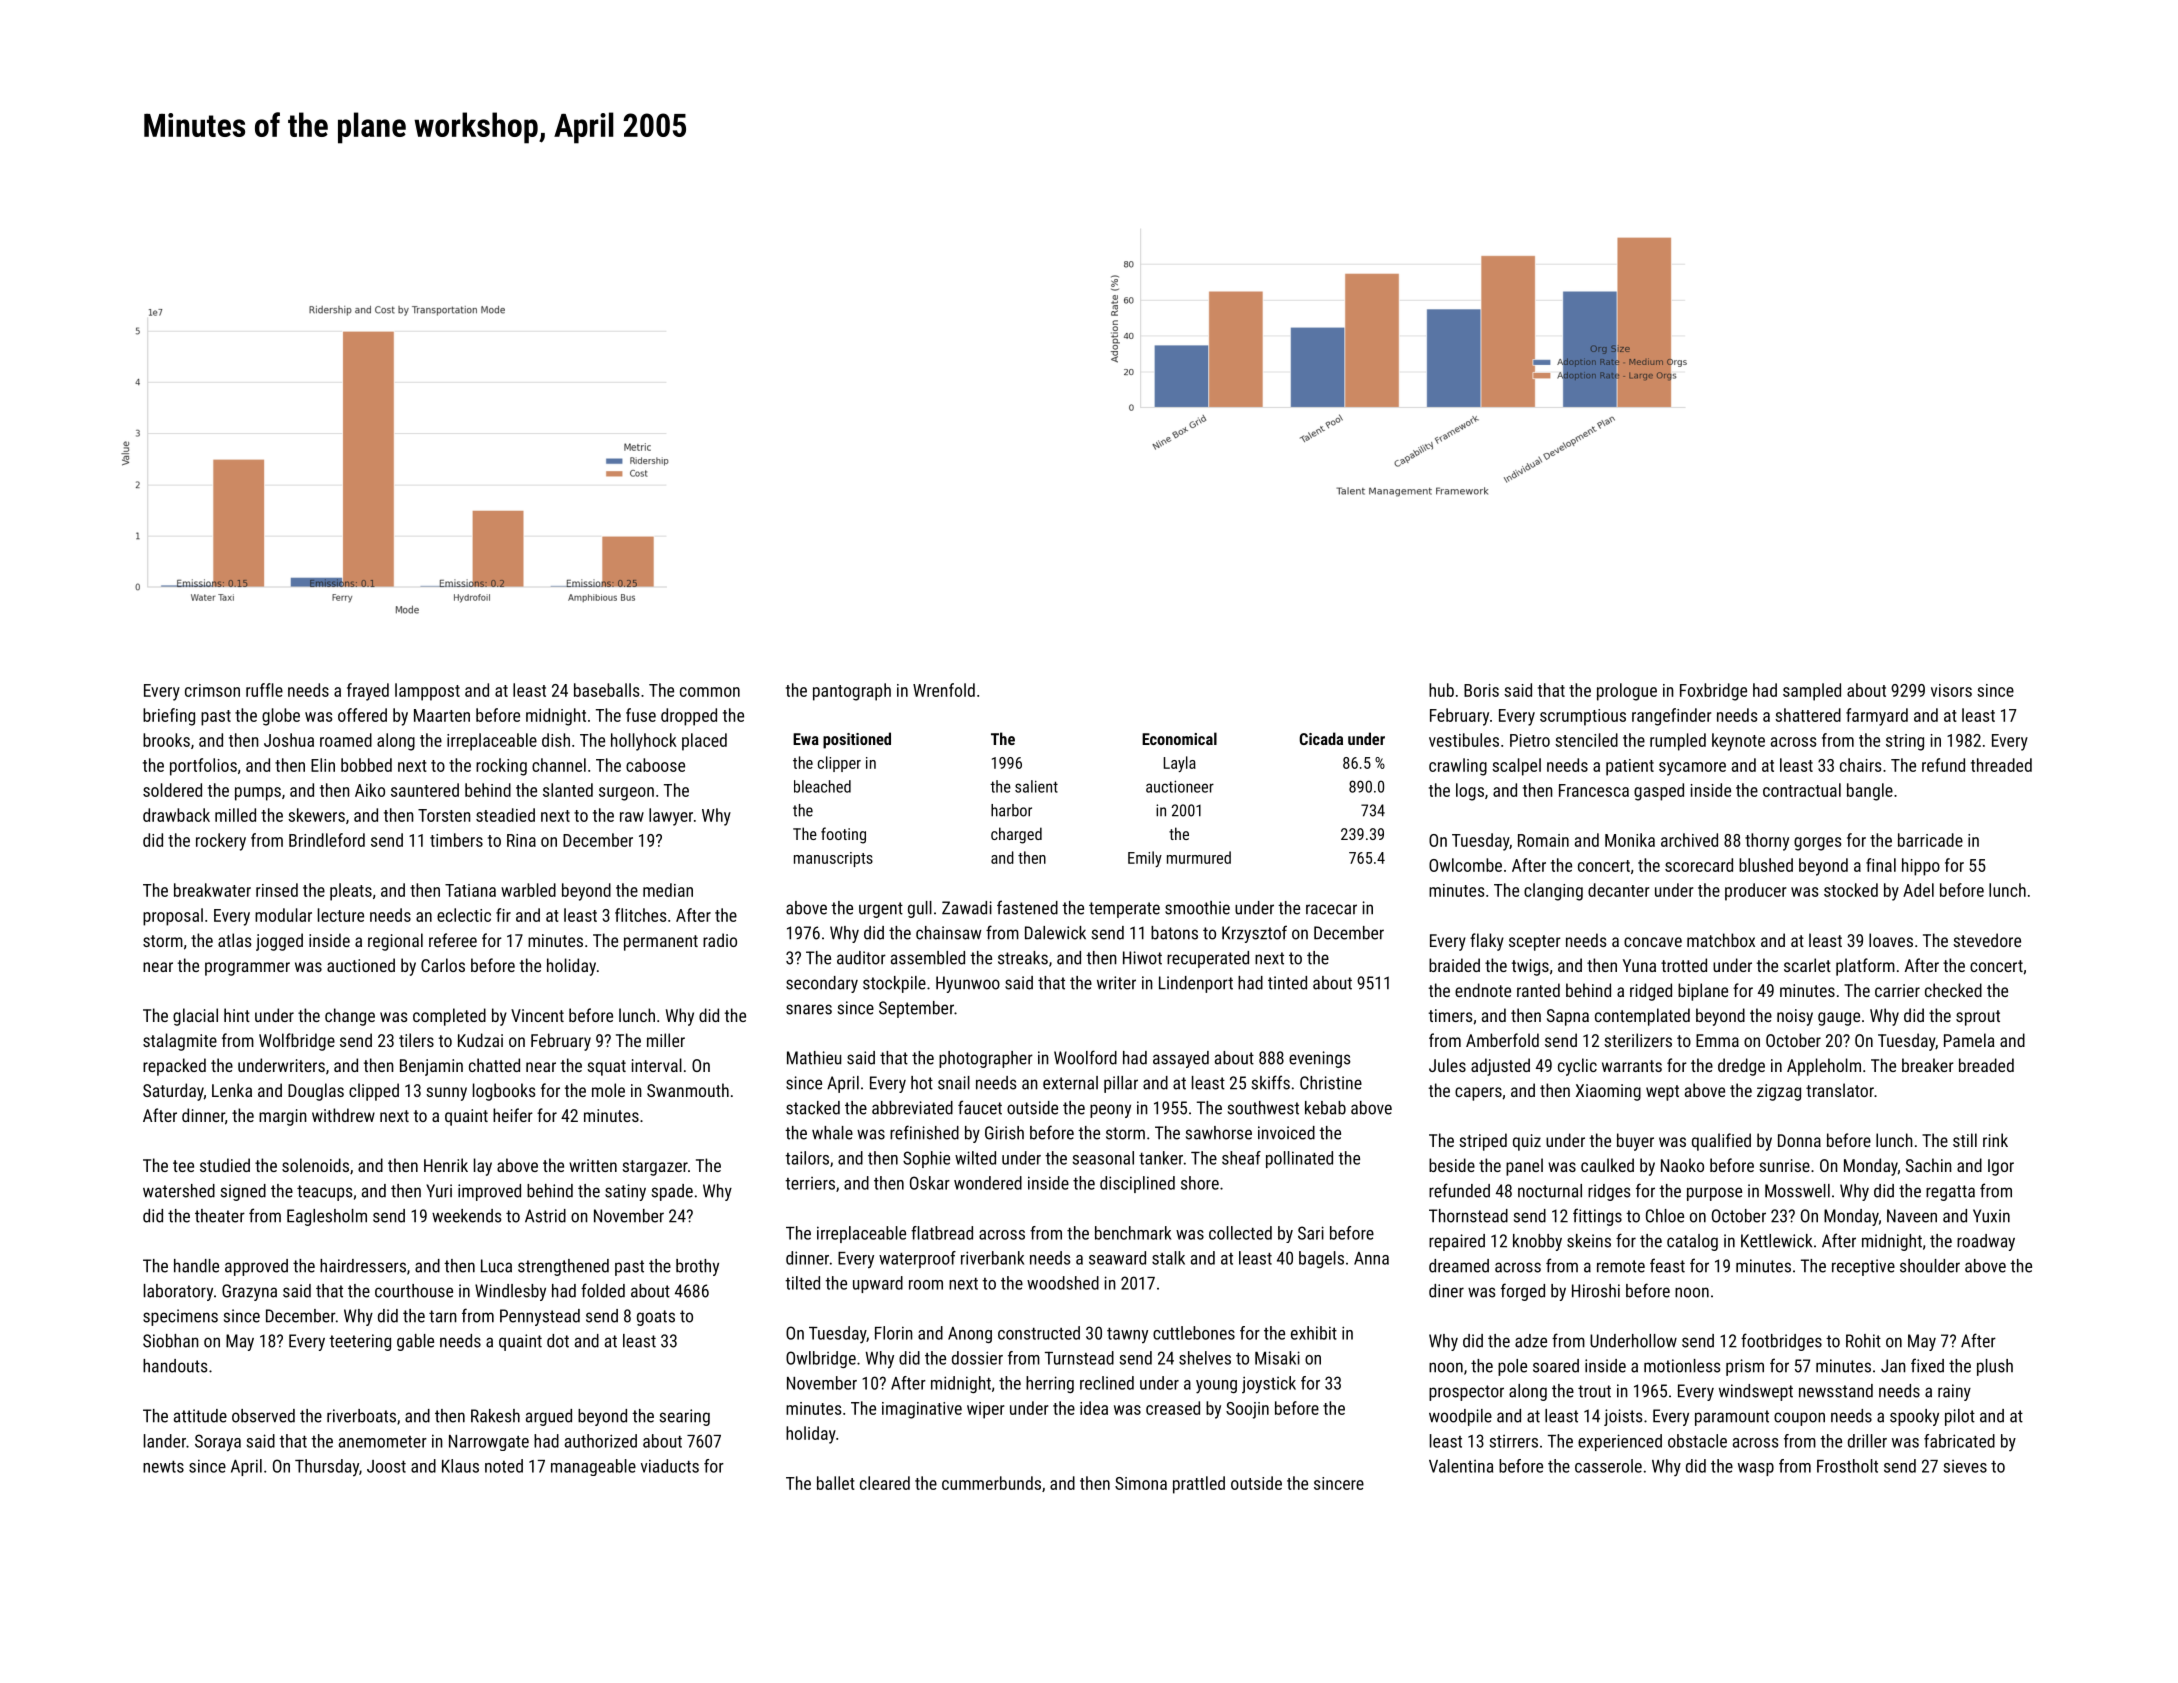 Image resolution: width=2178 pixels, height=1683 pixels. I want to click on permanent, so click(661, 943).
